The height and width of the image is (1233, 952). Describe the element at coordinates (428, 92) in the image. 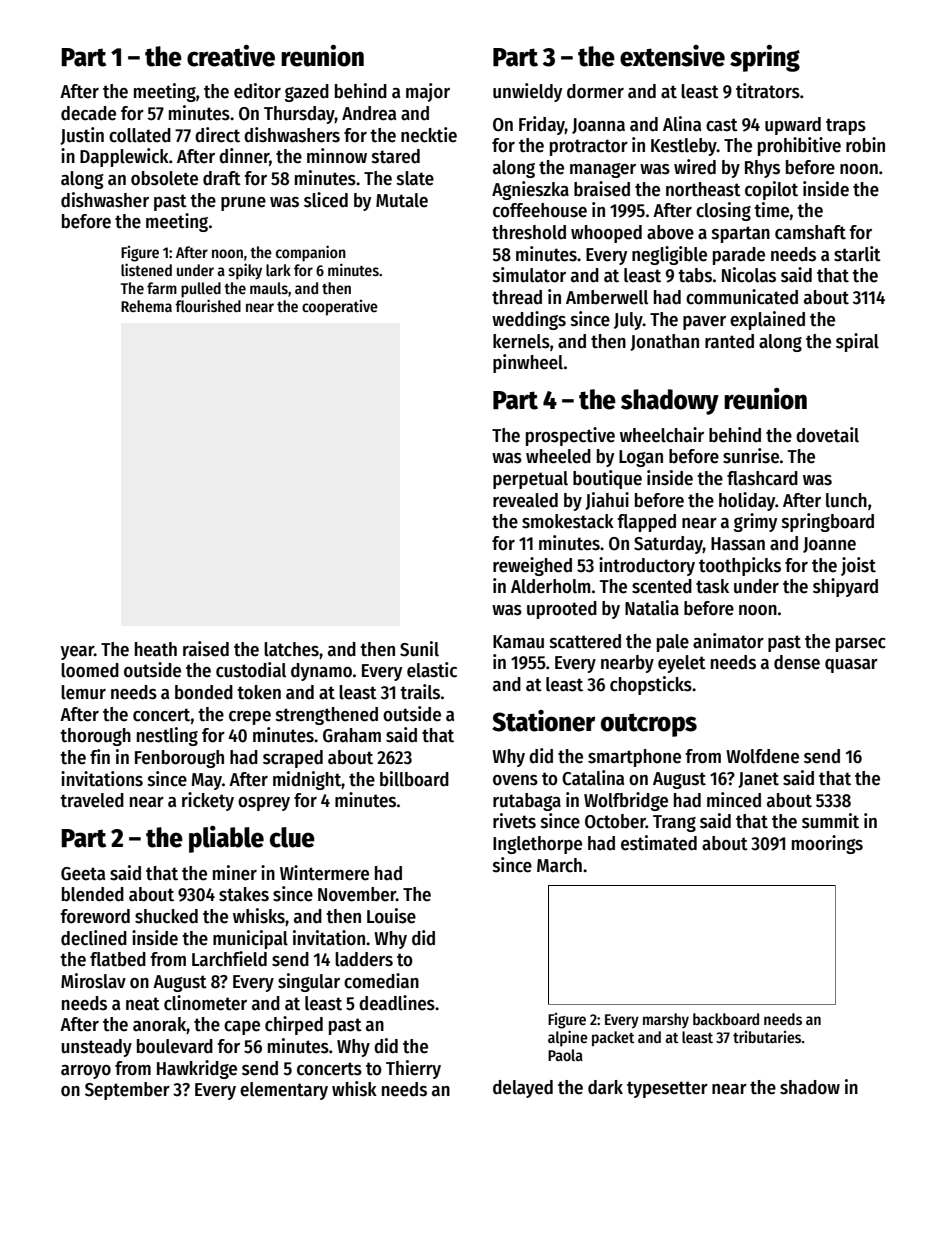

I see `major` at that location.
